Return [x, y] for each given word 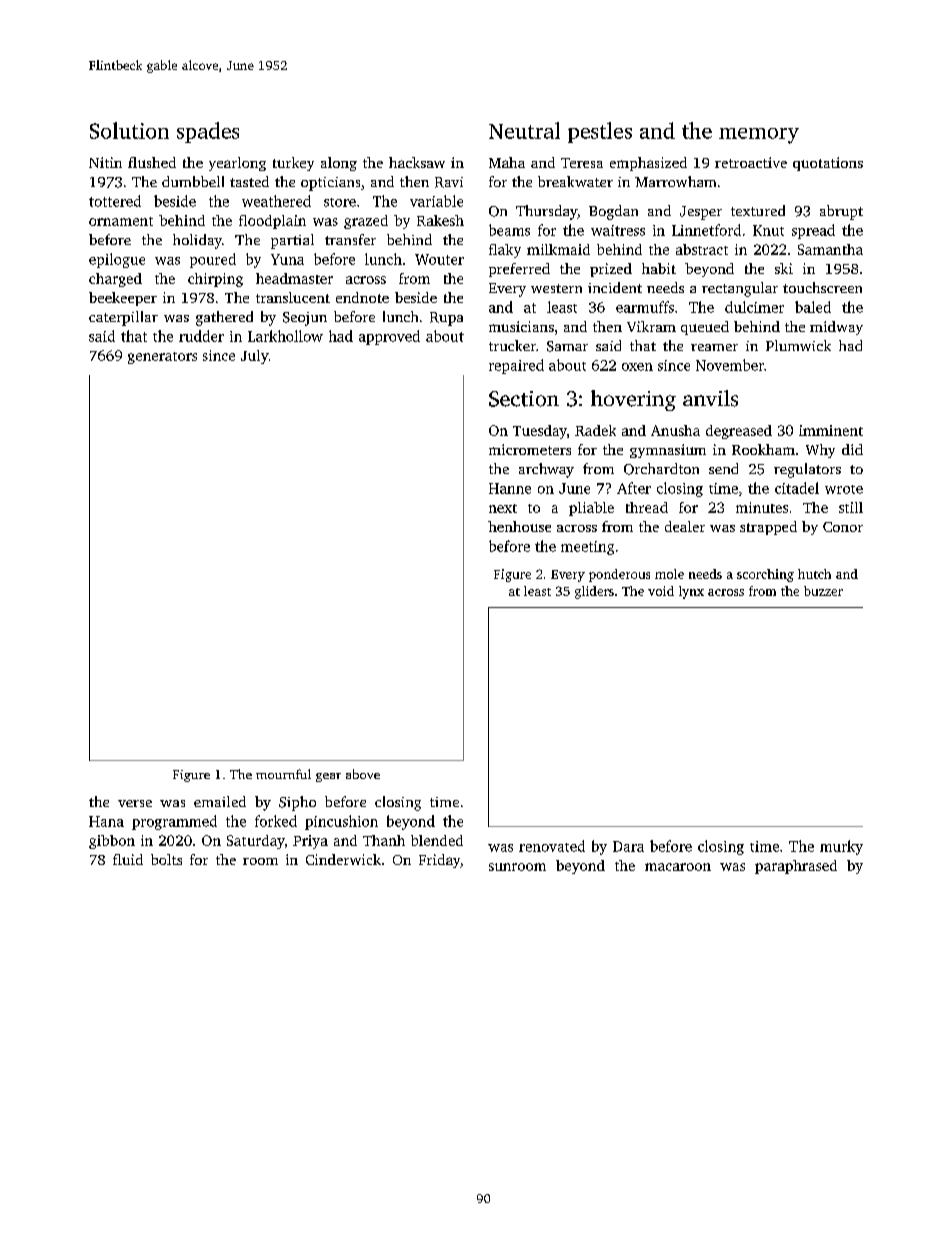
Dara [628, 846]
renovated [552, 846]
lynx [691, 592]
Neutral [524, 130]
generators [162, 358]
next [503, 508]
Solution [129, 130]
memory [759, 136]
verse [135, 803]
